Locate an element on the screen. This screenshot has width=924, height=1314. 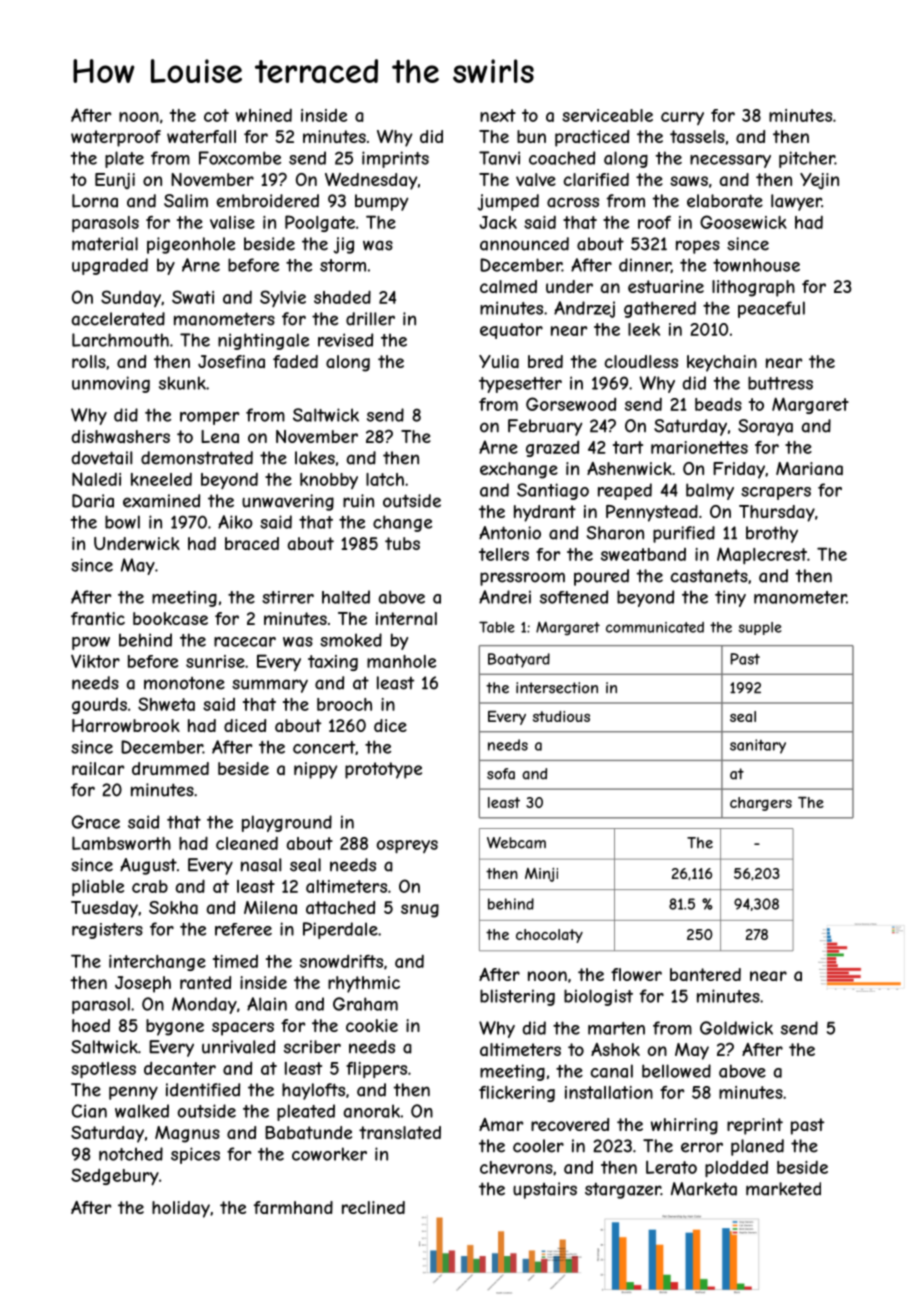
sanitary is located at coordinates (758, 746).
